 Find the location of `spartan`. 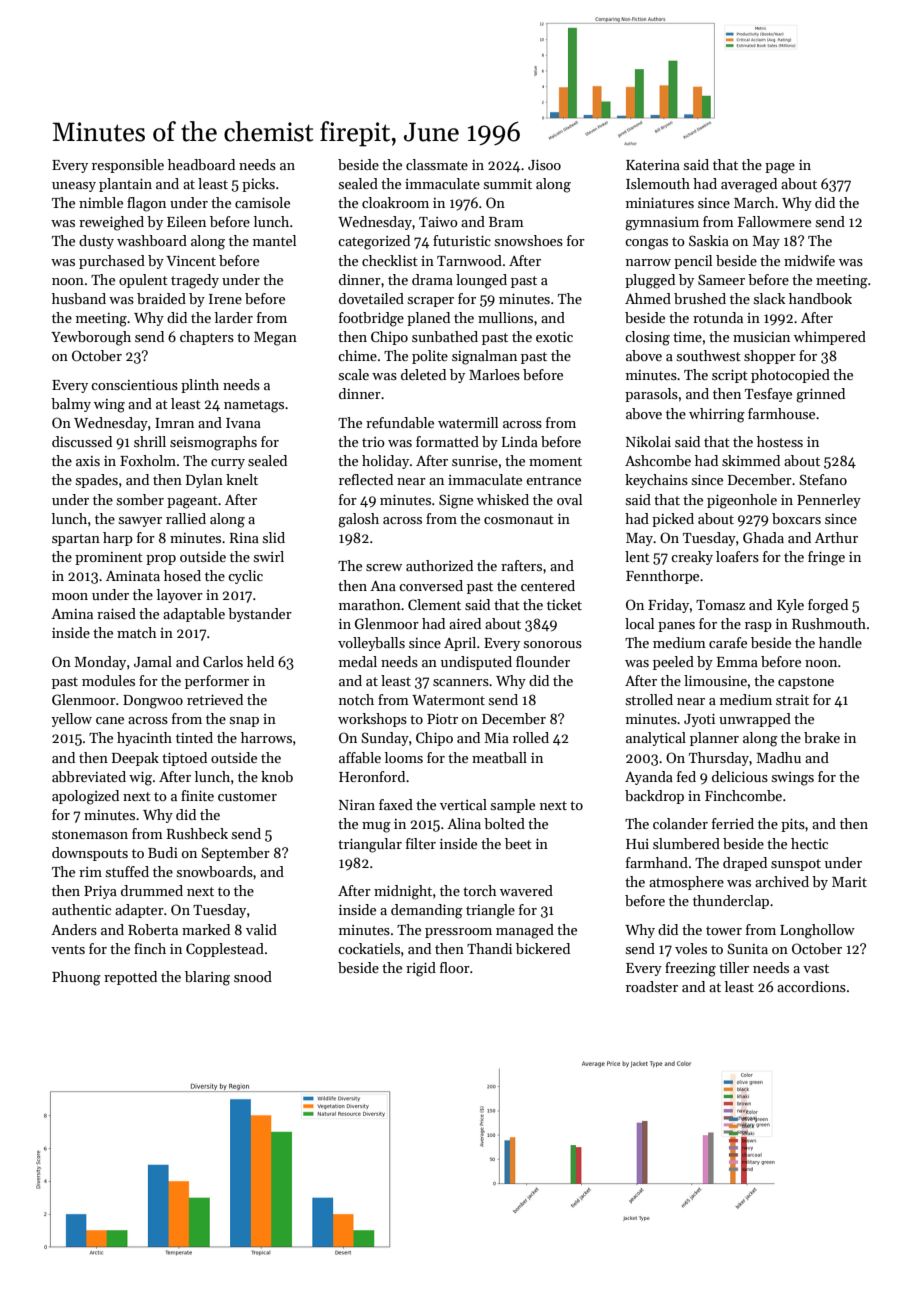

spartan is located at coordinates (76, 540).
